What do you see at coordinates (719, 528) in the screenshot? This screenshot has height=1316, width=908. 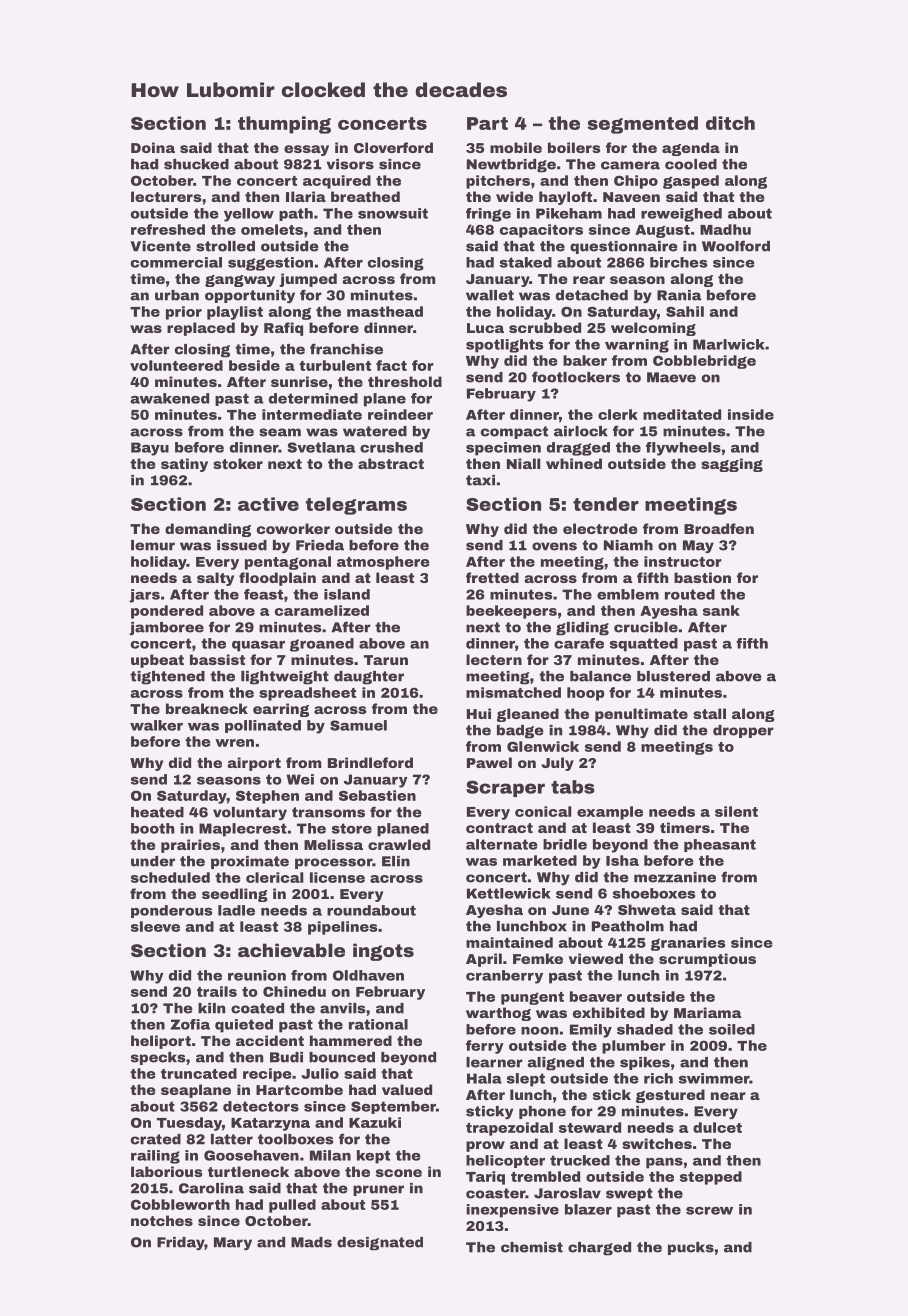 I see `Broadfen` at bounding box center [719, 528].
